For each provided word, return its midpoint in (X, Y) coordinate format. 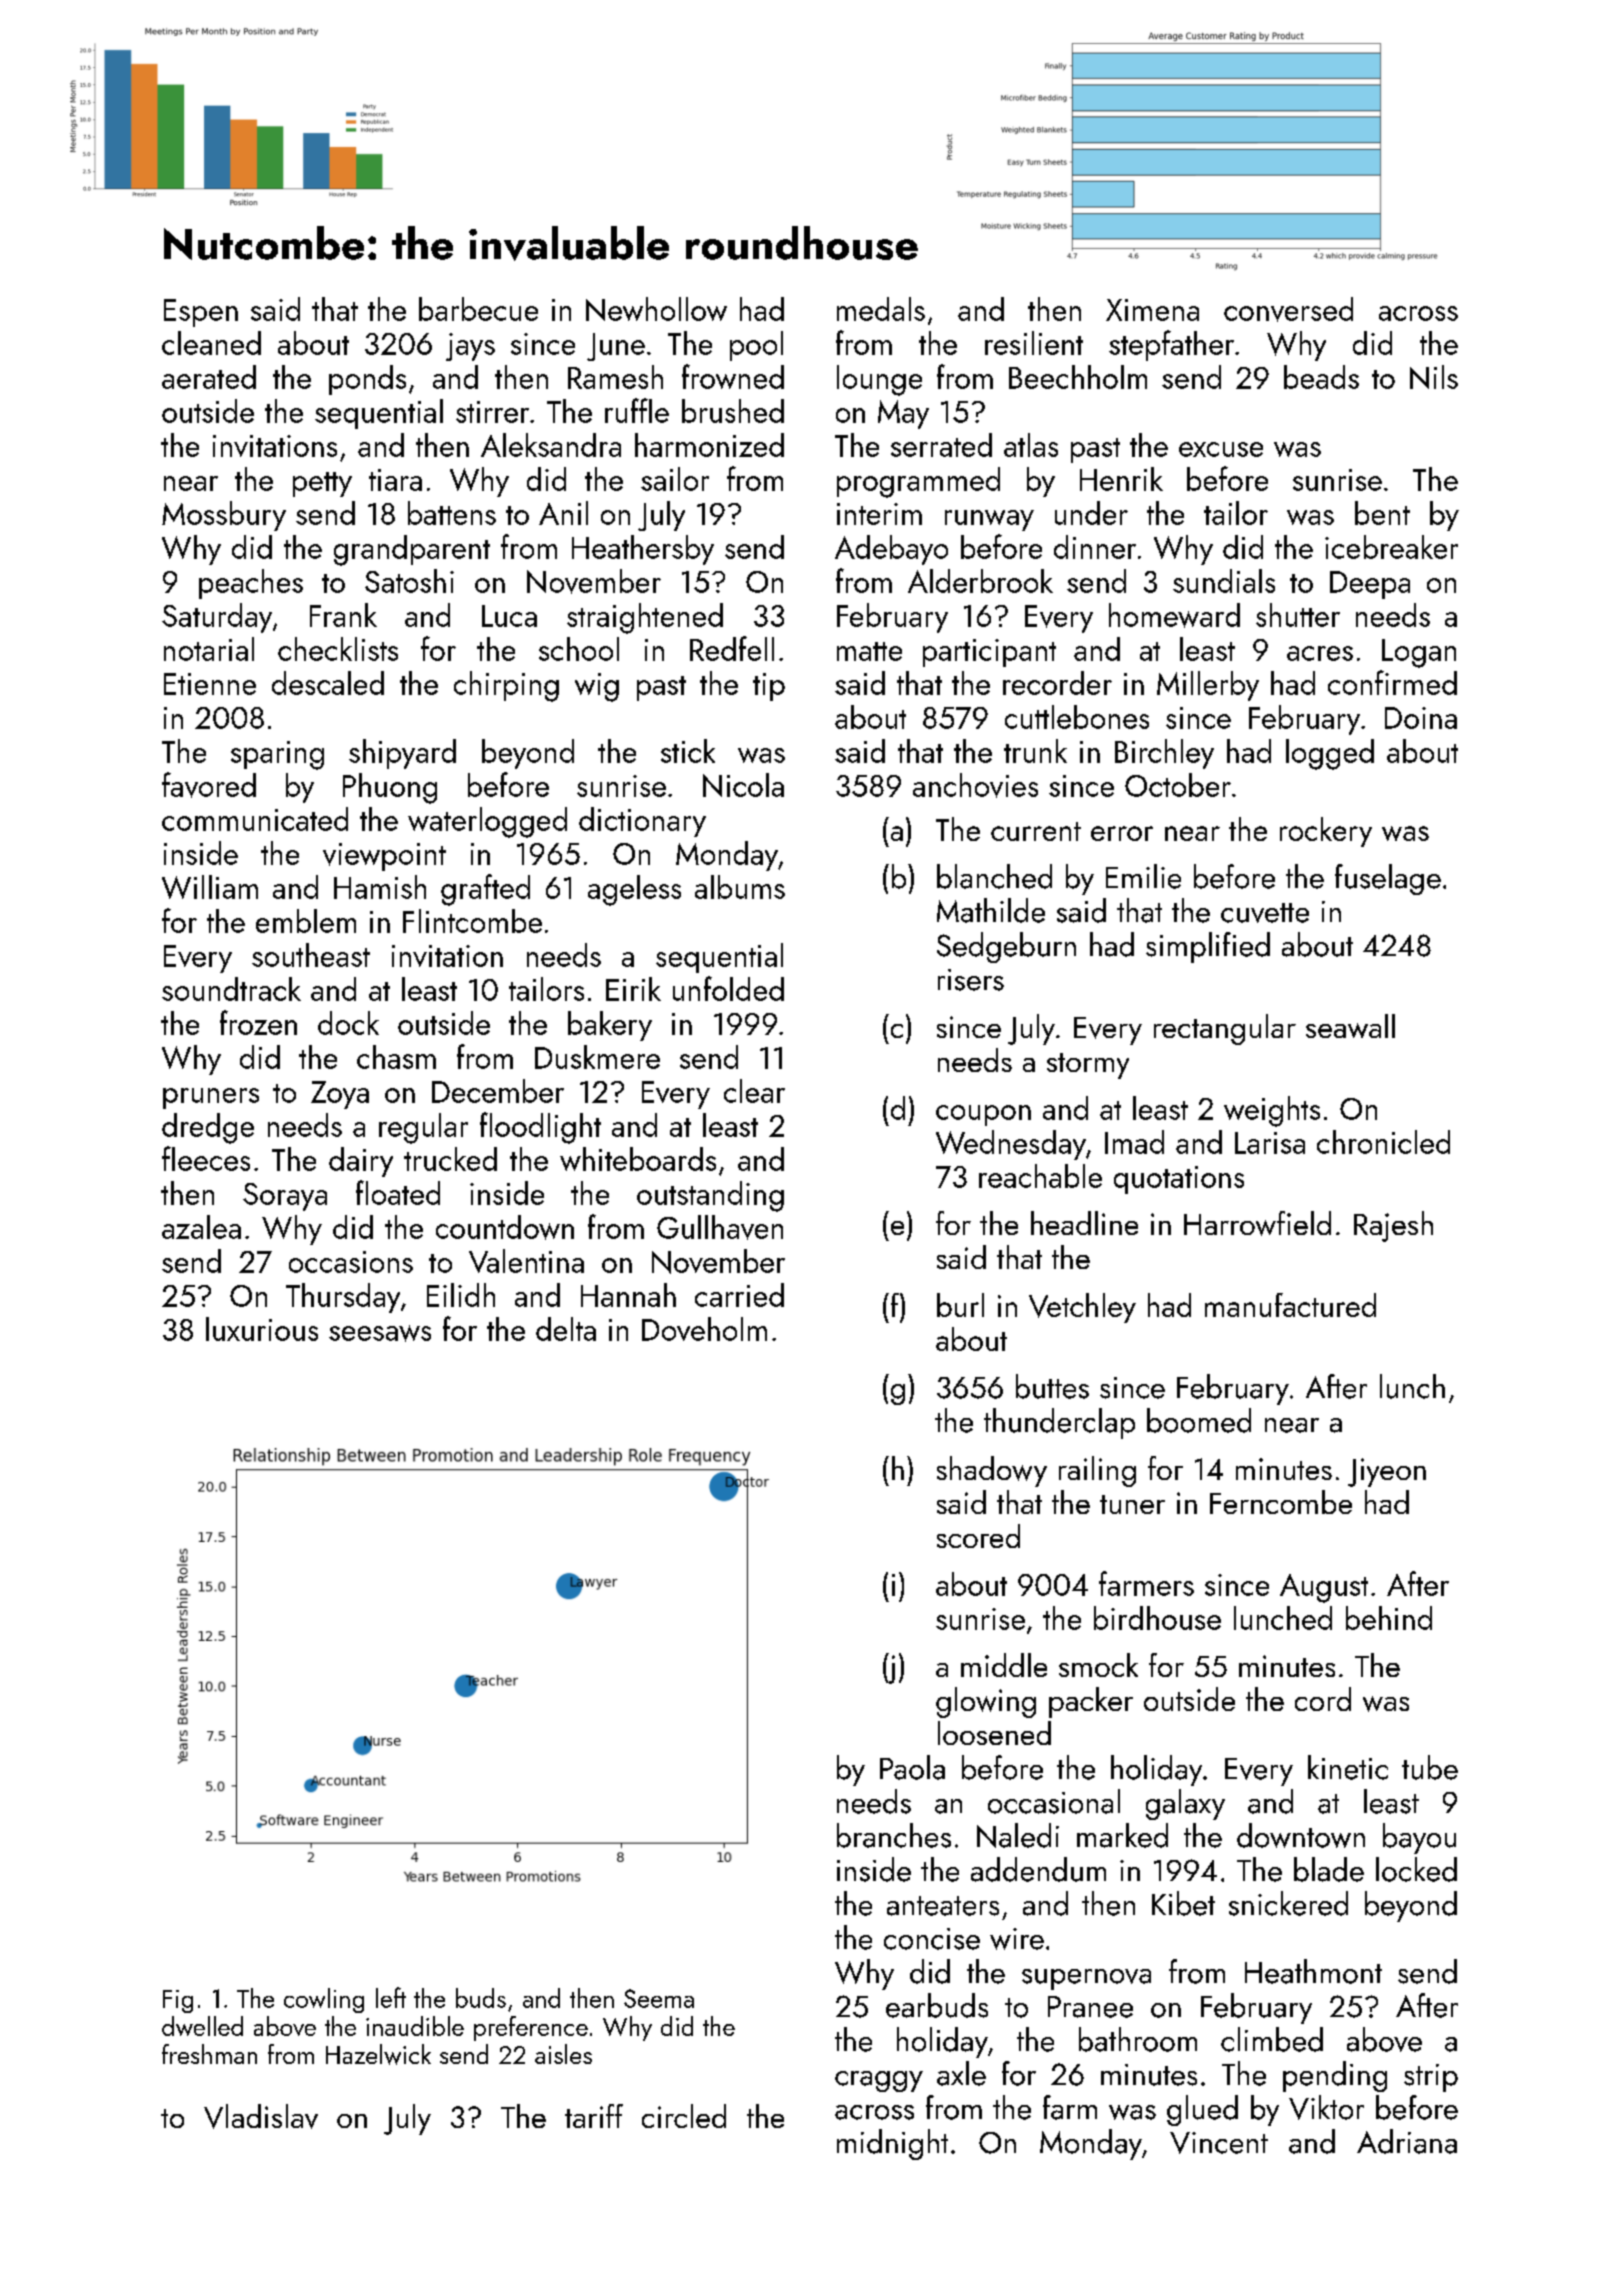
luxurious (262, 1329)
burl (960, 1305)
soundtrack (231, 989)
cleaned (211, 343)
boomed (1199, 1420)
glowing (986, 1702)
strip (1431, 2078)
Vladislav (261, 2116)
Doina (1421, 718)
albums (740, 887)
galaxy (1185, 1804)
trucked (450, 1159)
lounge (879, 380)
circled (684, 2116)
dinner (1095, 547)
